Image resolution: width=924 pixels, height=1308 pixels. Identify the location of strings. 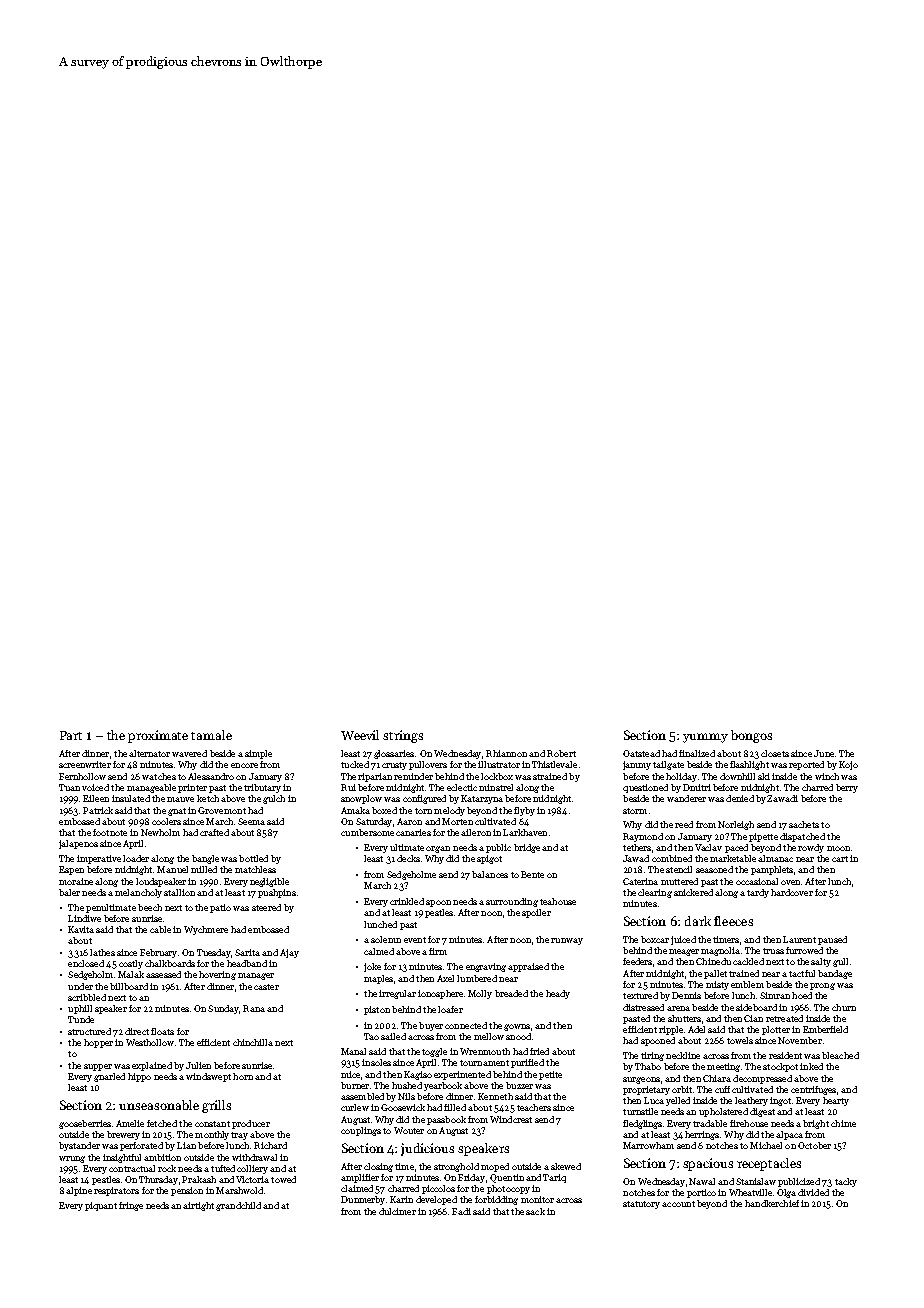
(403, 736).
